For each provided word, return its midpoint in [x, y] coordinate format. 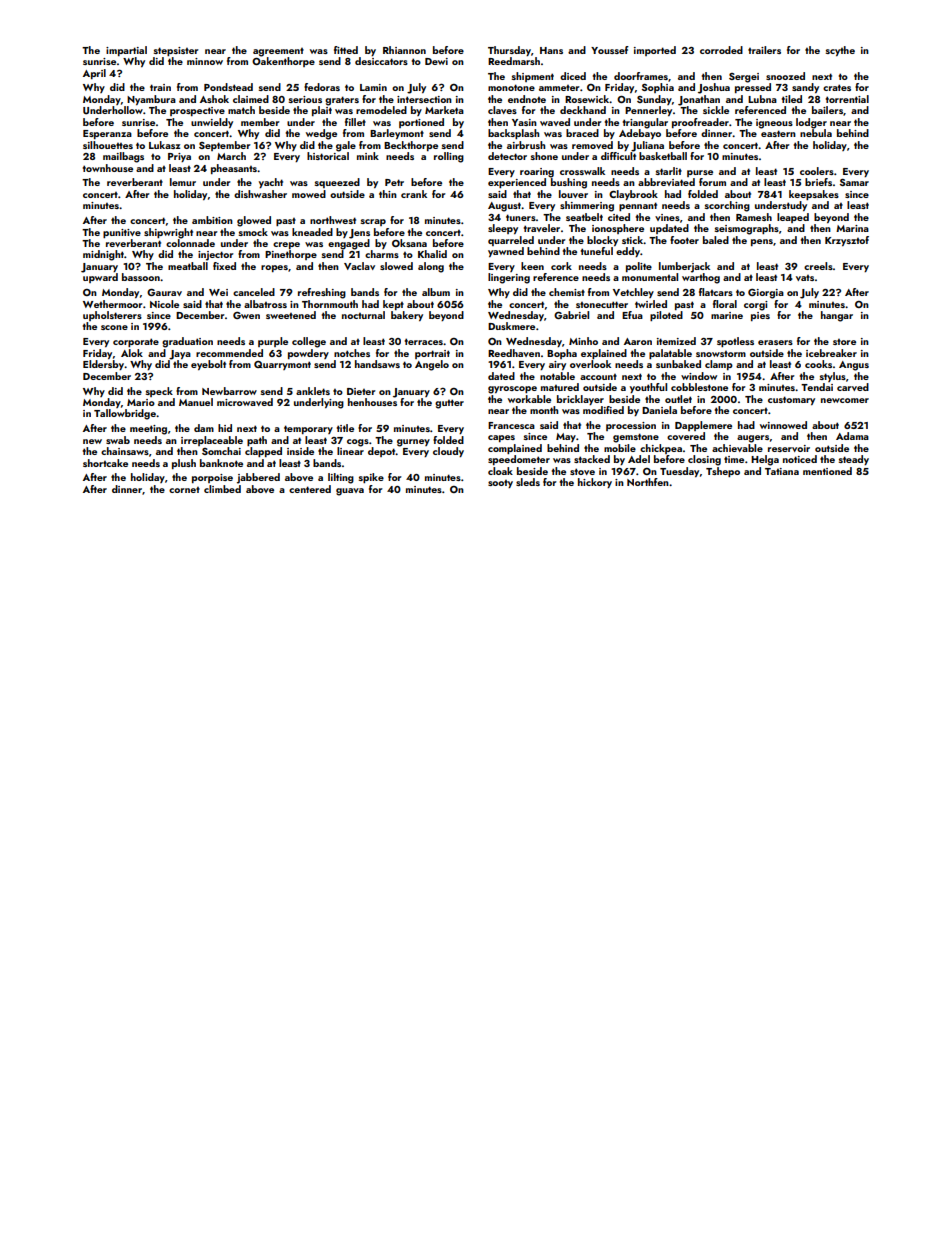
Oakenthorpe [283, 62]
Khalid [432, 254]
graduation [187, 342]
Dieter [361, 391]
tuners [521, 217]
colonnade [190, 243]
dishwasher [260, 194]
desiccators [381, 61]
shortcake [105, 463]
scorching [727, 206]
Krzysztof [847, 241]
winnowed [783, 425]
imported [655, 51]
